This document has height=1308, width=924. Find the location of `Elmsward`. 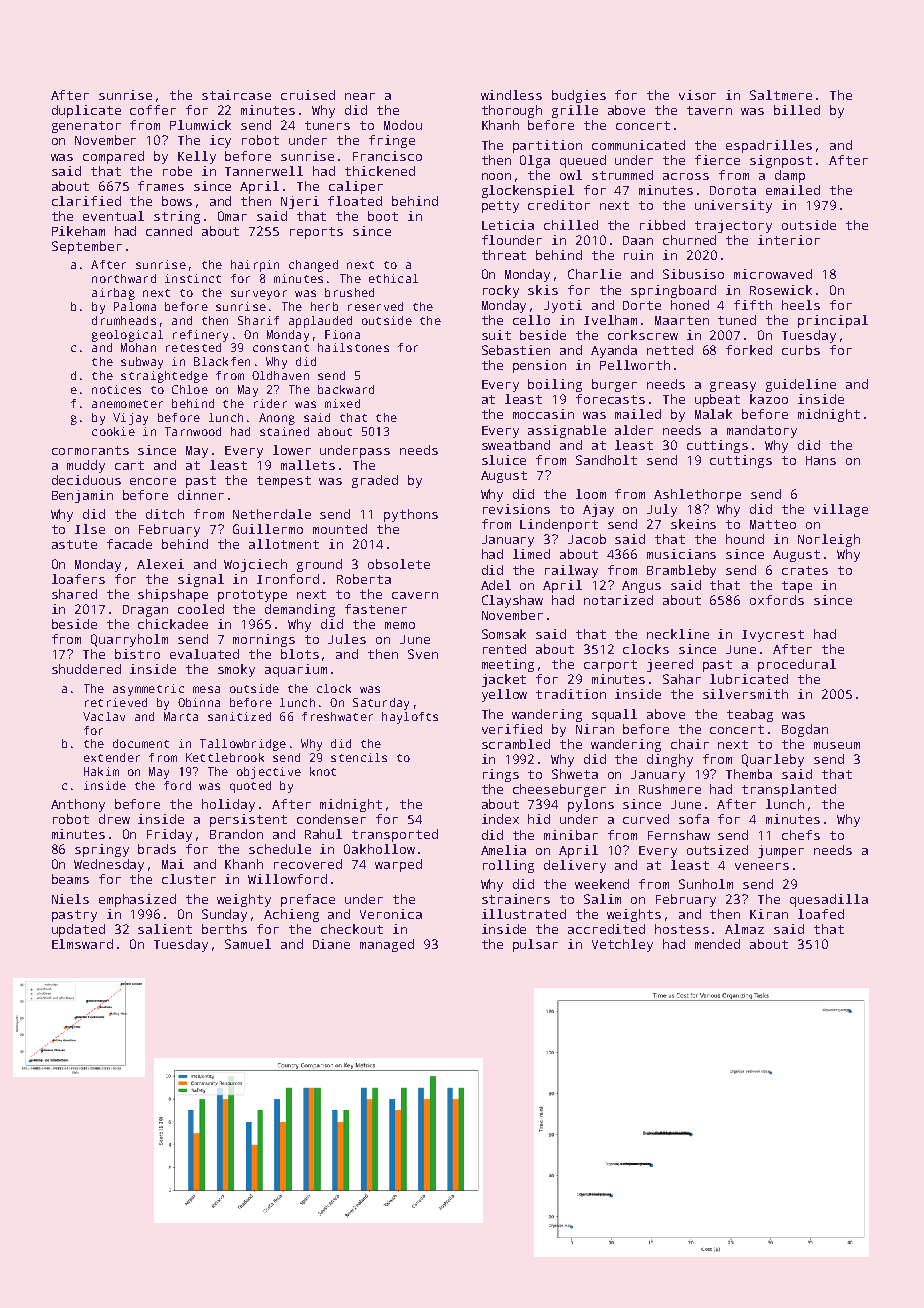

Elmsward is located at coordinates (82, 944).
